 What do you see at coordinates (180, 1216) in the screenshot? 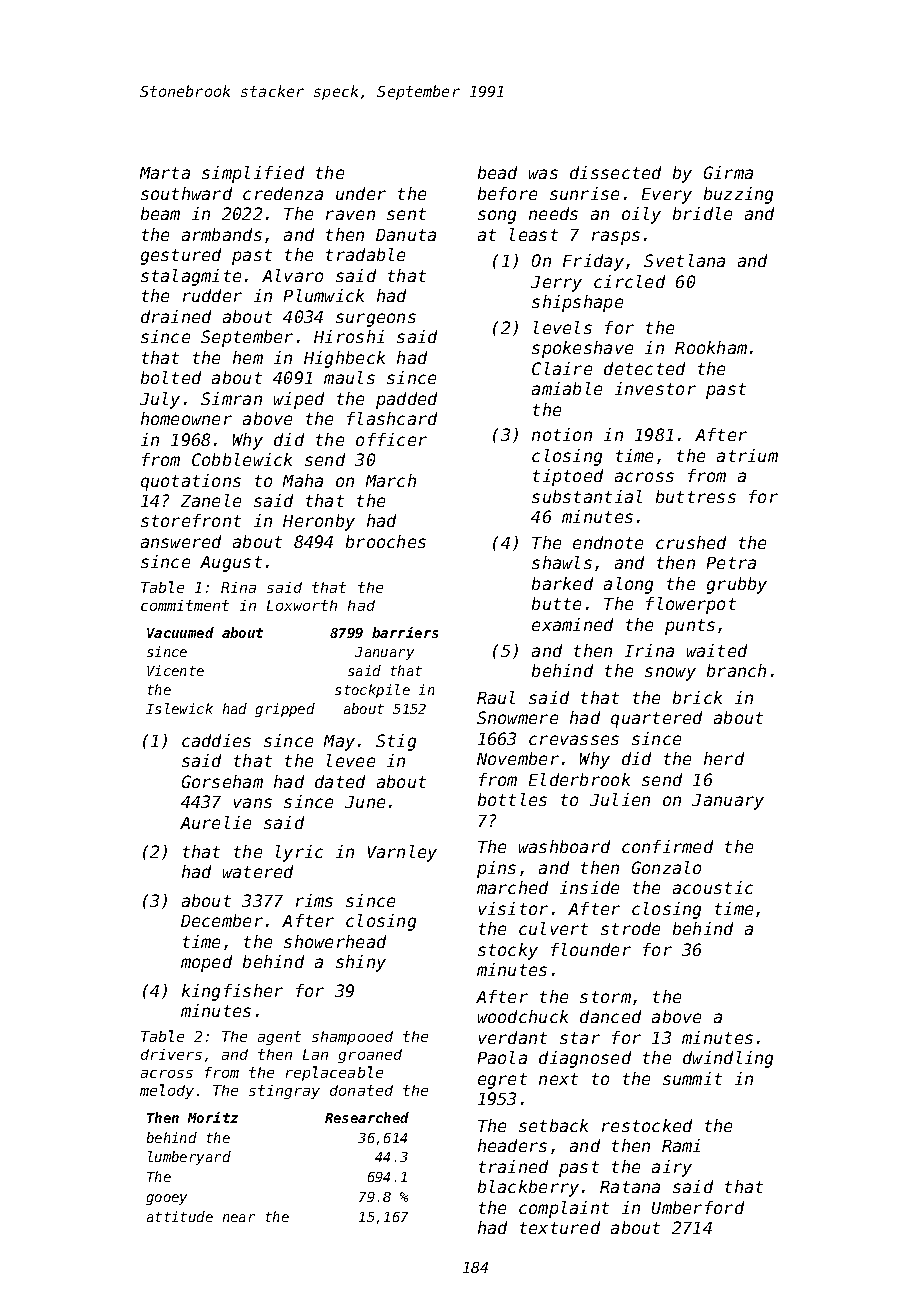
I see `attitude` at bounding box center [180, 1216].
